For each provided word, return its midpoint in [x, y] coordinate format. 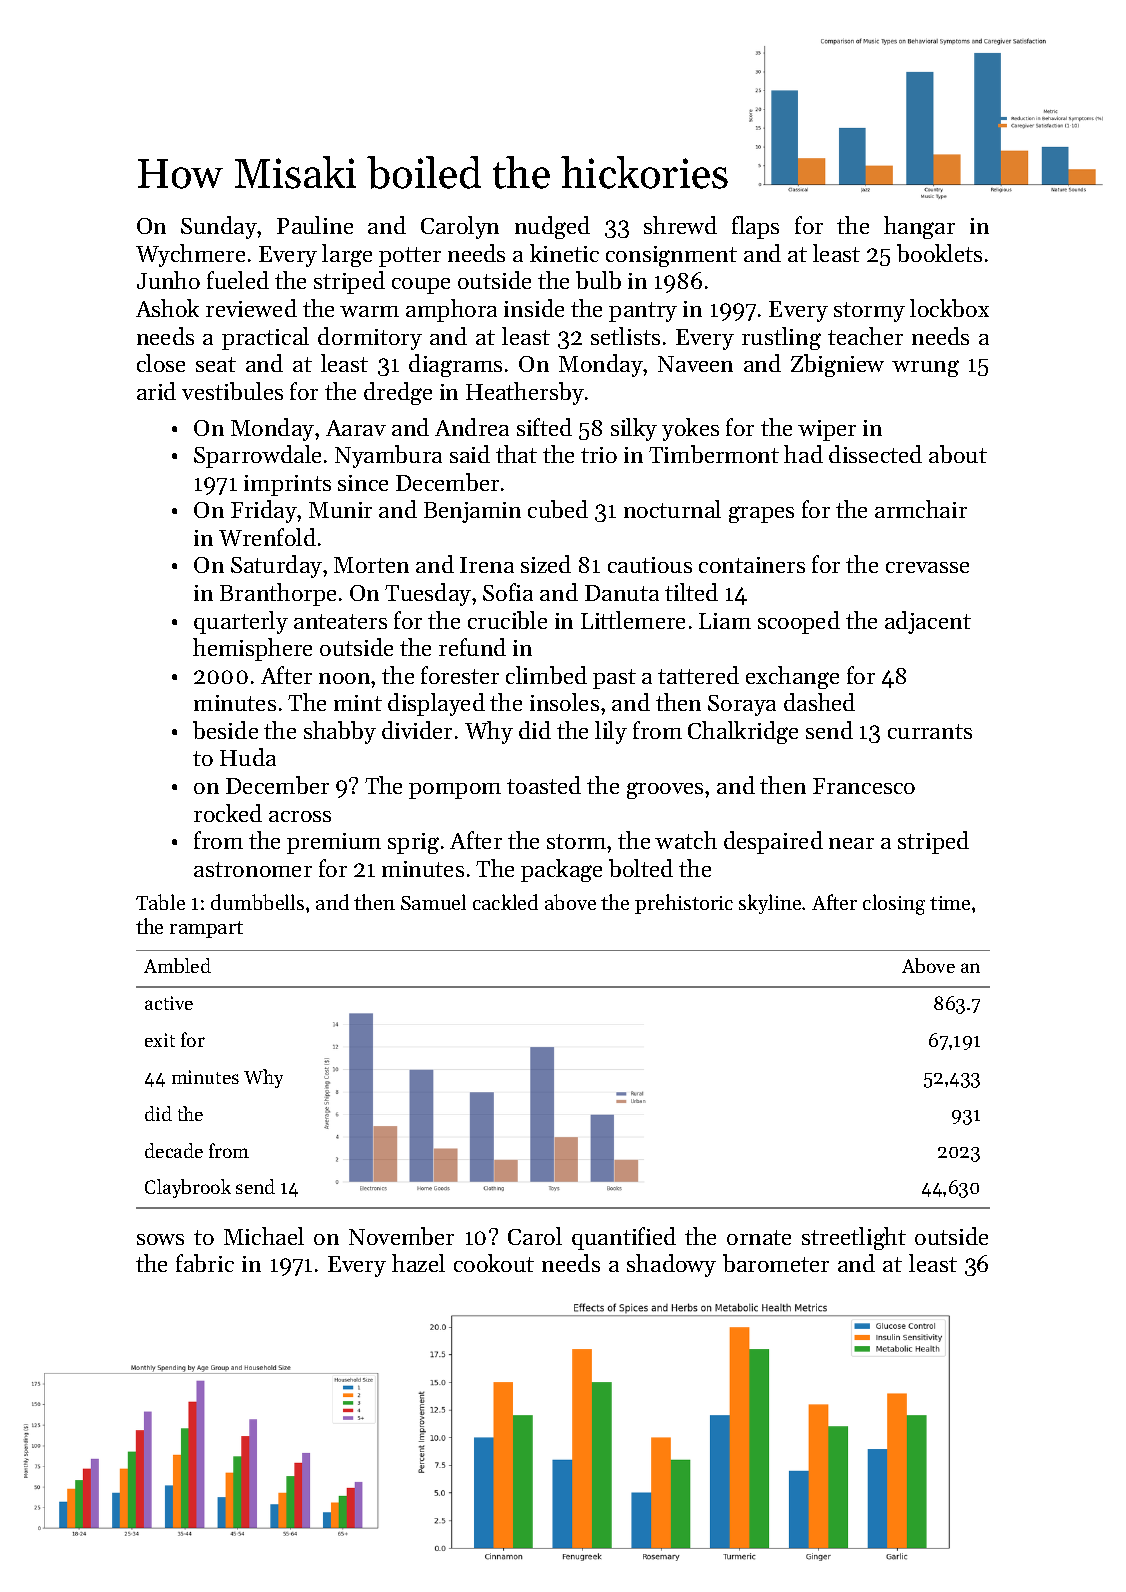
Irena [487, 565]
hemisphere [252, 649]
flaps [755, 227]
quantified [624, 1238]
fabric [205, 1263]
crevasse [927, 567]
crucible [507, 620]
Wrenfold [267, 537]
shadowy [671, 1265]
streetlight [854, 1238]
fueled [238, 280]
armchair [921, 509]
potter [410, 257]
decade [174, 1150]
